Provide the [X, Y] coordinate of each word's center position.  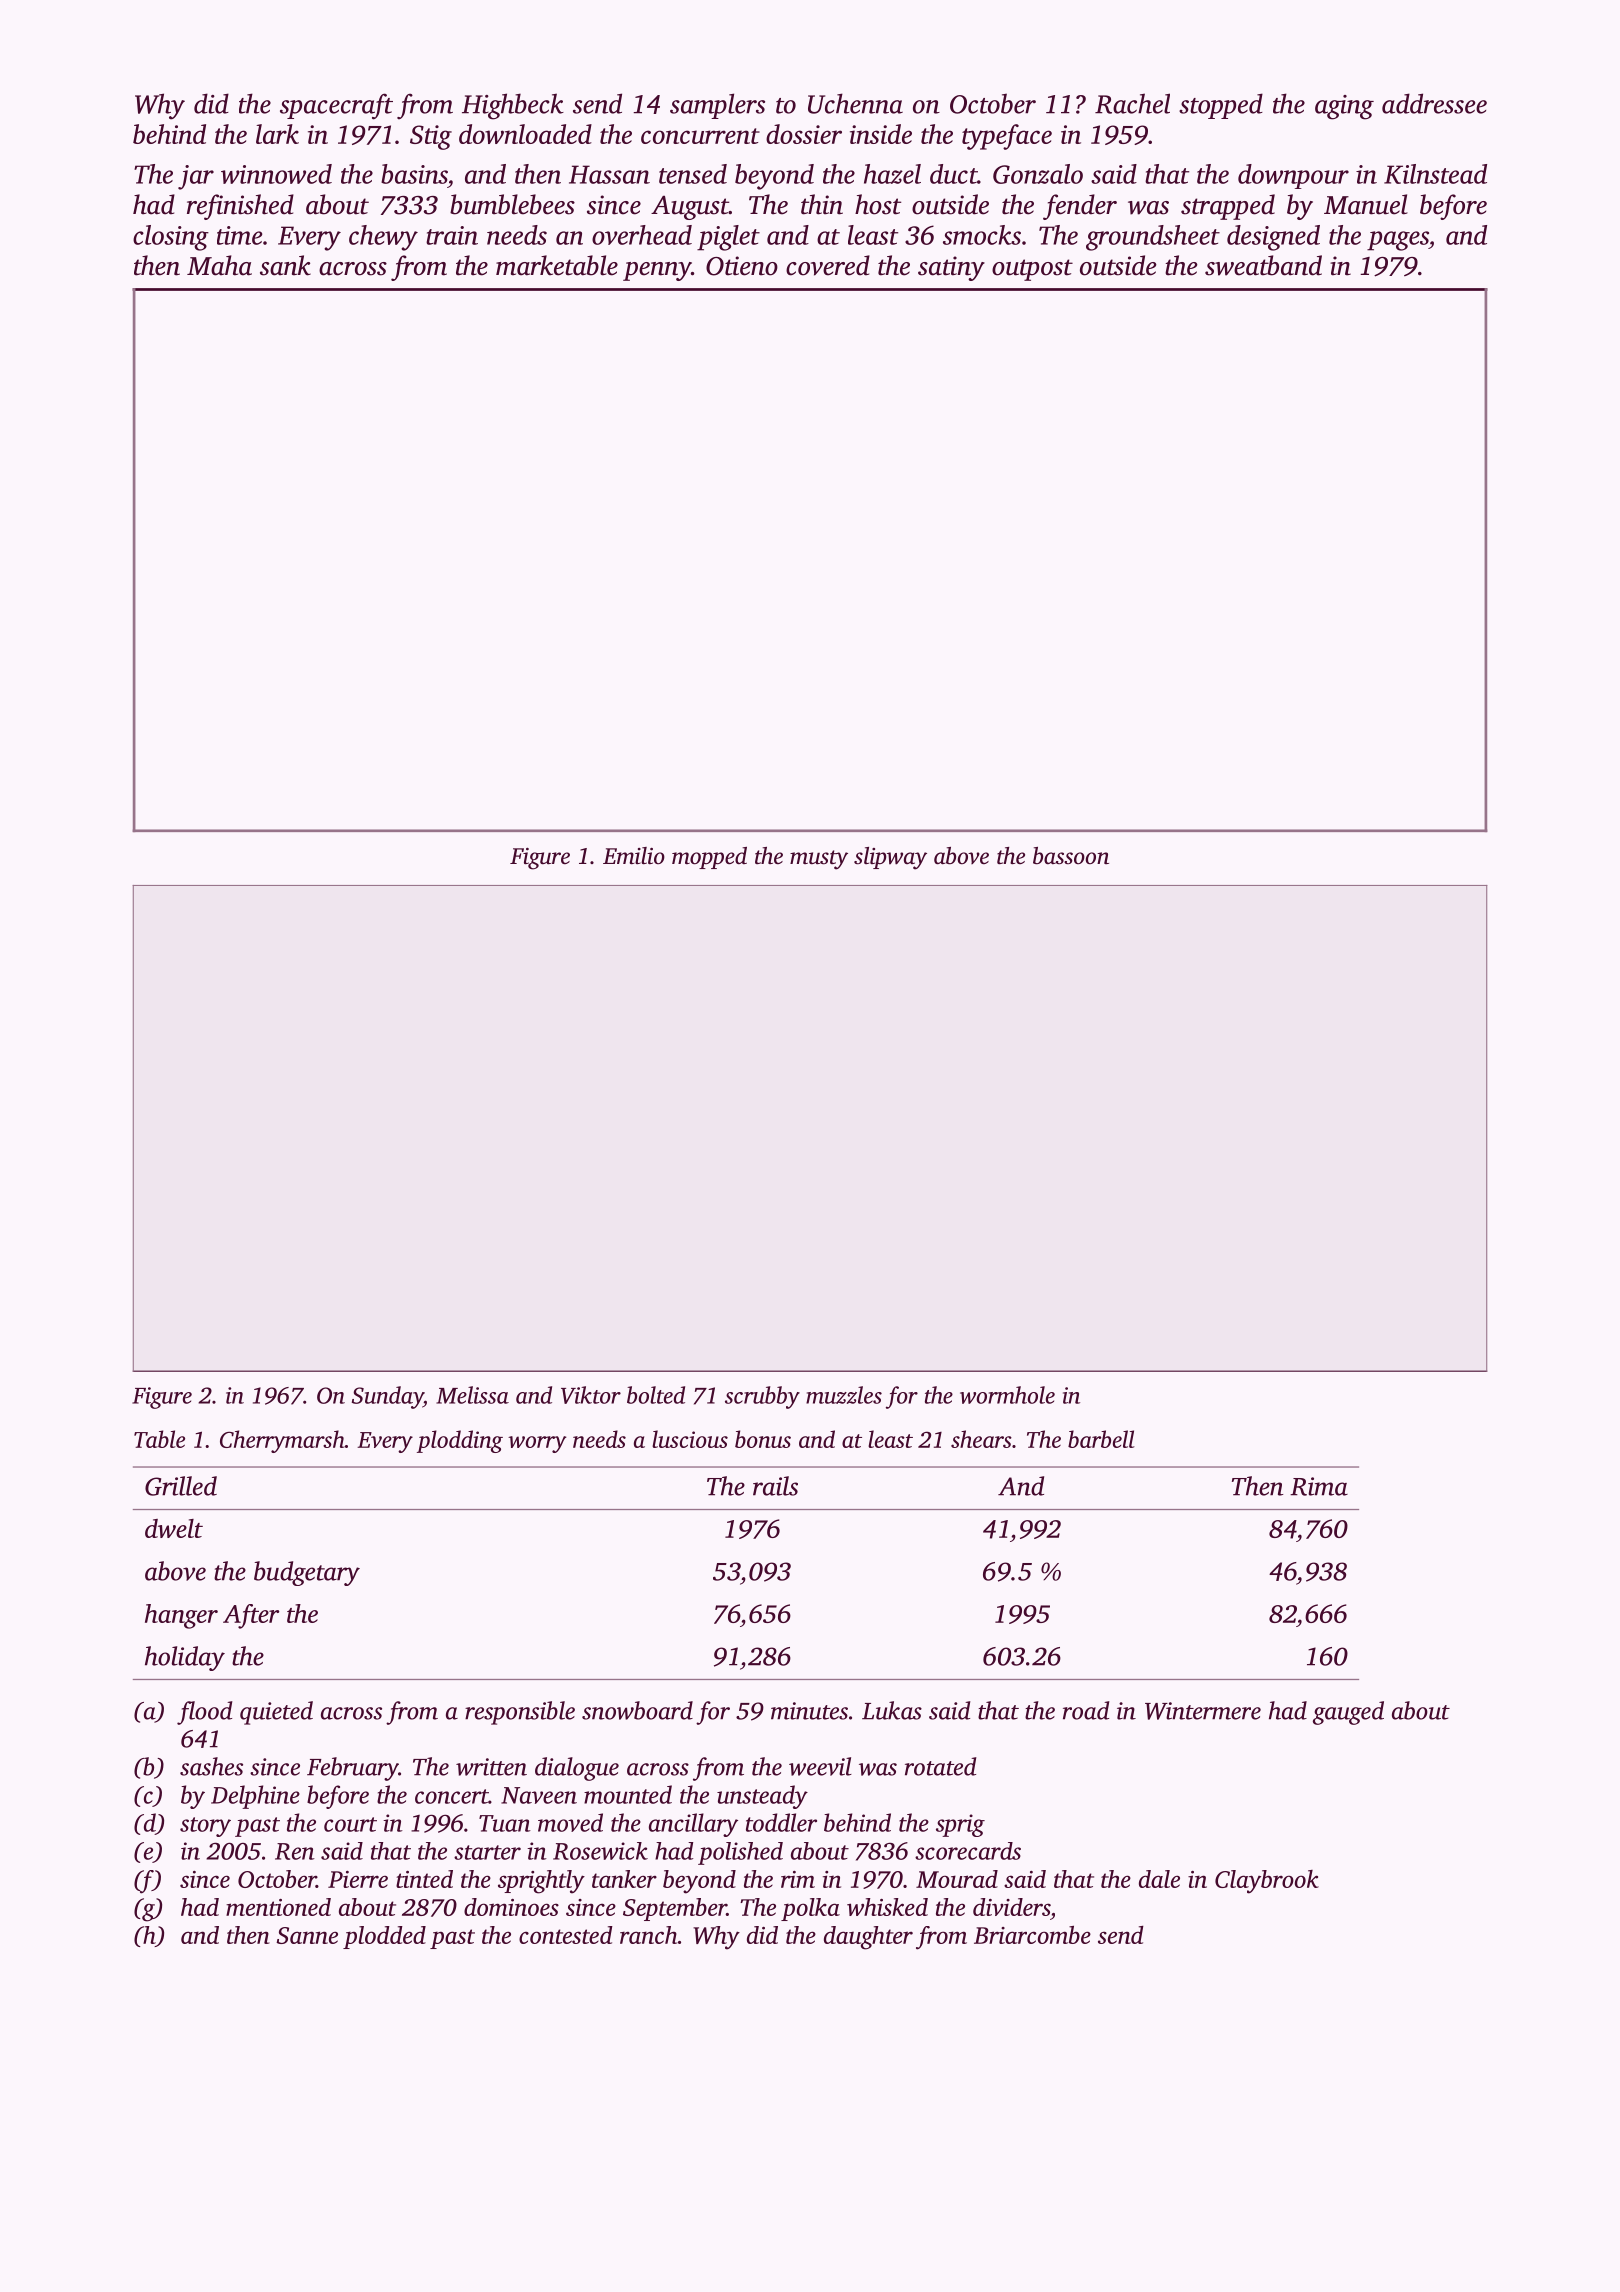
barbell [1101, 1439]
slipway [890, 858]
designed [1273, 238]
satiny [951, 268]
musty [819, 860]
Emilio [634, 856]
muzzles [844, 1395]
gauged [1348, 1713]
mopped [709, 858]
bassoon [1071, 856]
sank [285, 265]
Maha [219, 265]
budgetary [307, 1573]
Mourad [957, 1879]
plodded [384, 1937]
